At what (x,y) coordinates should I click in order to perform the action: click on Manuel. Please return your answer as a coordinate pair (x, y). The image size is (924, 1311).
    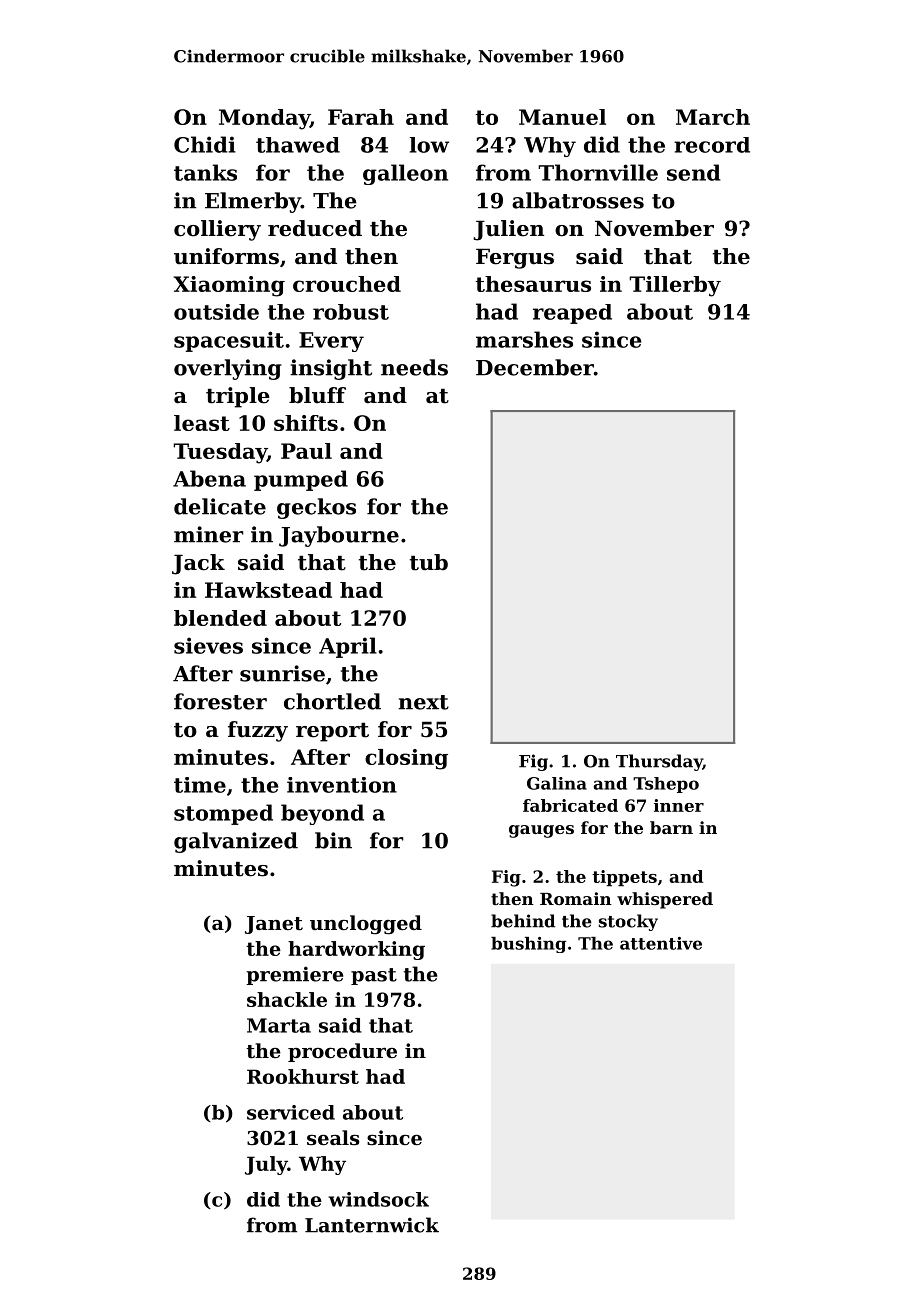
    Looking at the image, I should click on (562, 117).
